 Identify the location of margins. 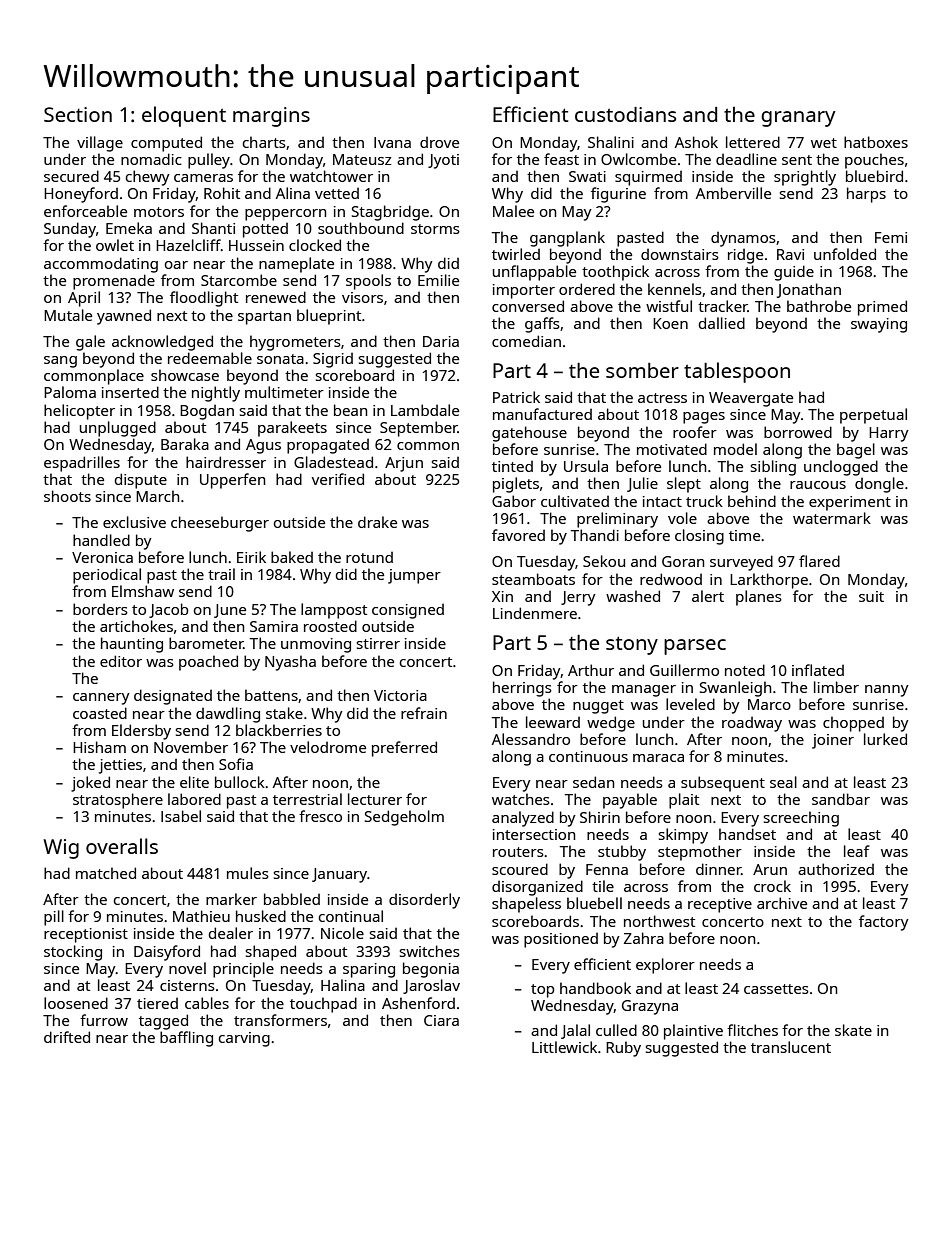
(271, 117).
